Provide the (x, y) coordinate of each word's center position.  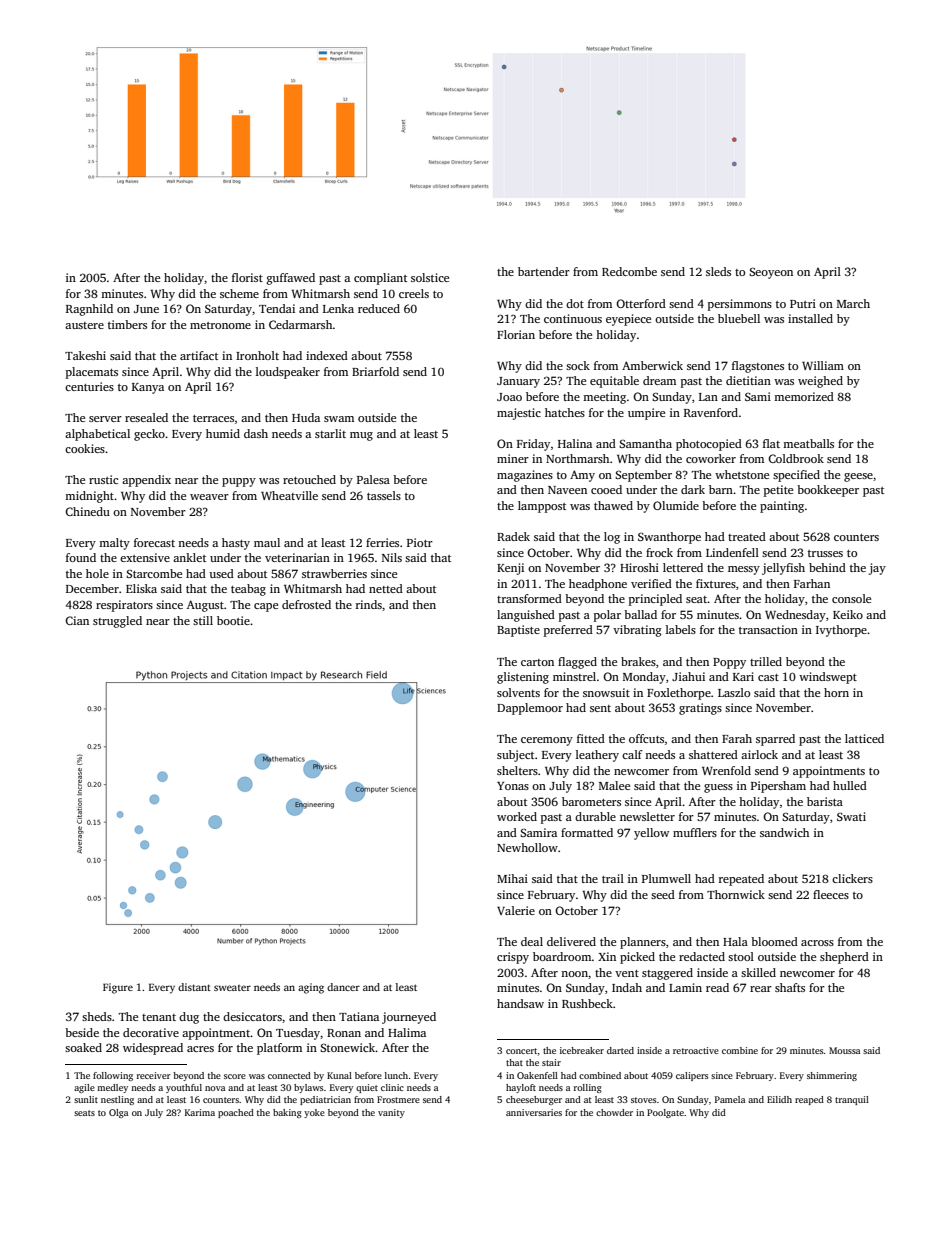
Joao (509, 397)
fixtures (716, 583)
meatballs (808, 443)
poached (236, 1113)
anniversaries (534, 1112)
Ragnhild (89, 310)
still (203, 620)
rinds (369, 604)
